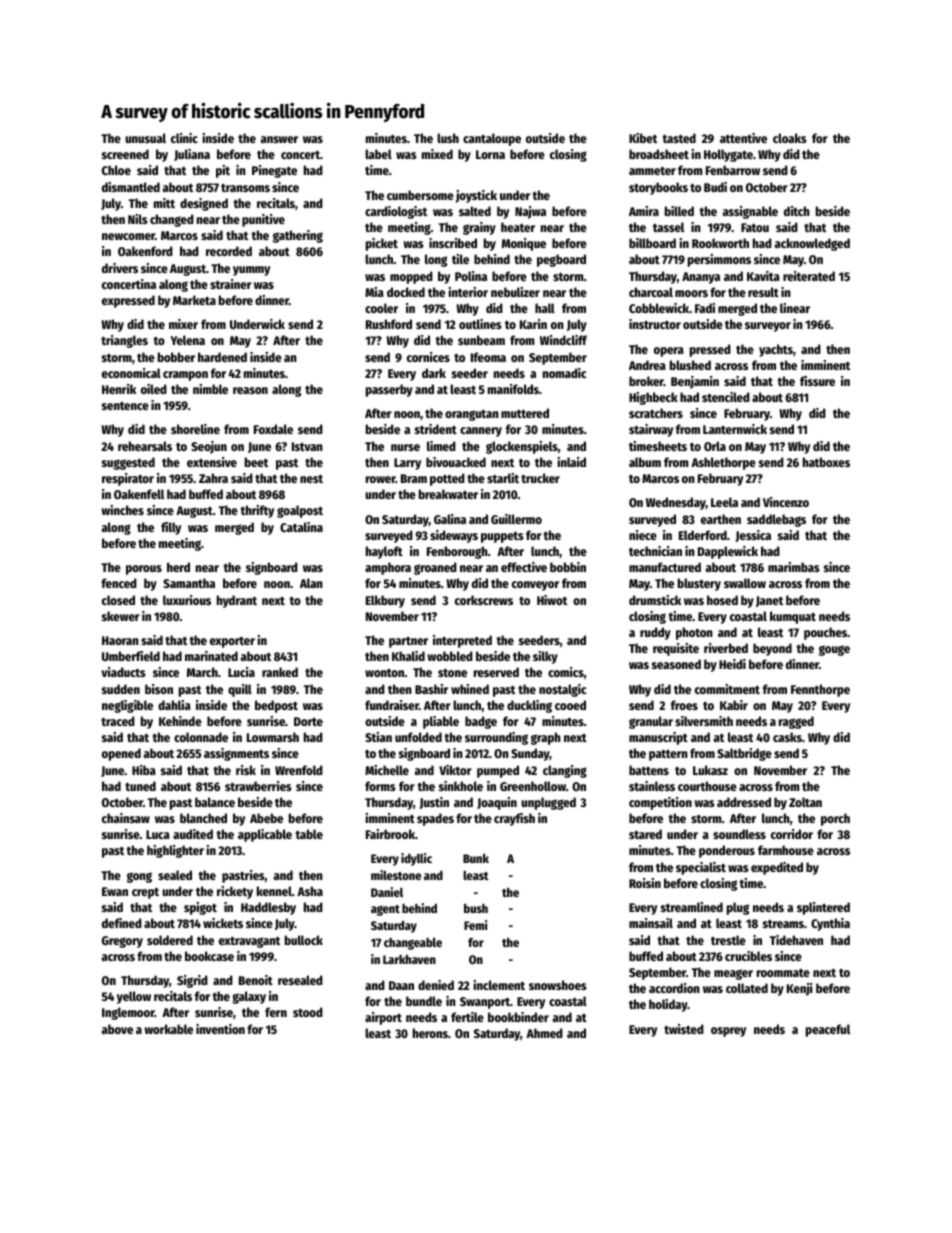 This screenshot has width=952, height=1233. What do you see at coordinates (125, 406) in the screenshot?
I see `sentence` at bounding box center [125, 406].
